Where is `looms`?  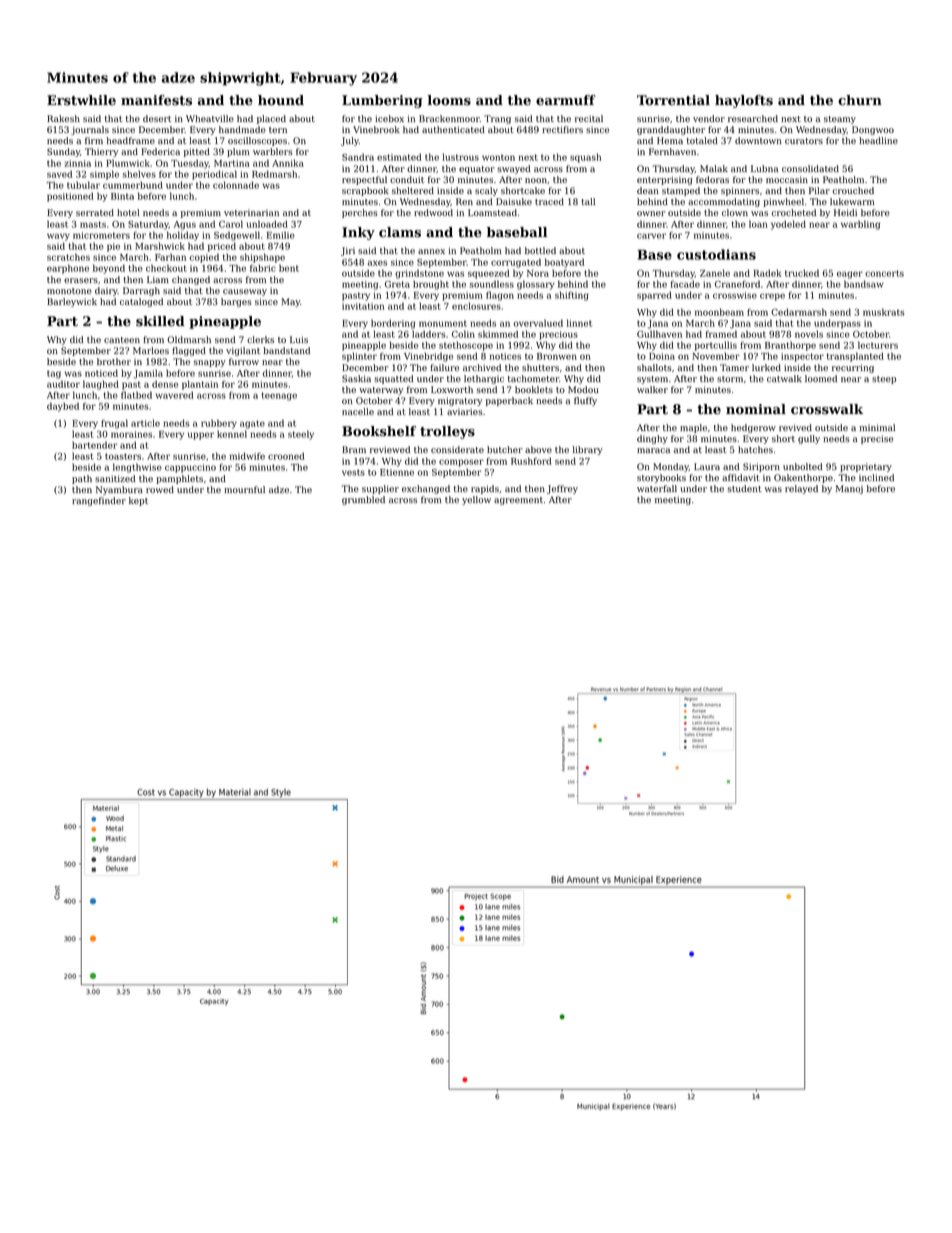
looms is located at coordinates (449, 100).
